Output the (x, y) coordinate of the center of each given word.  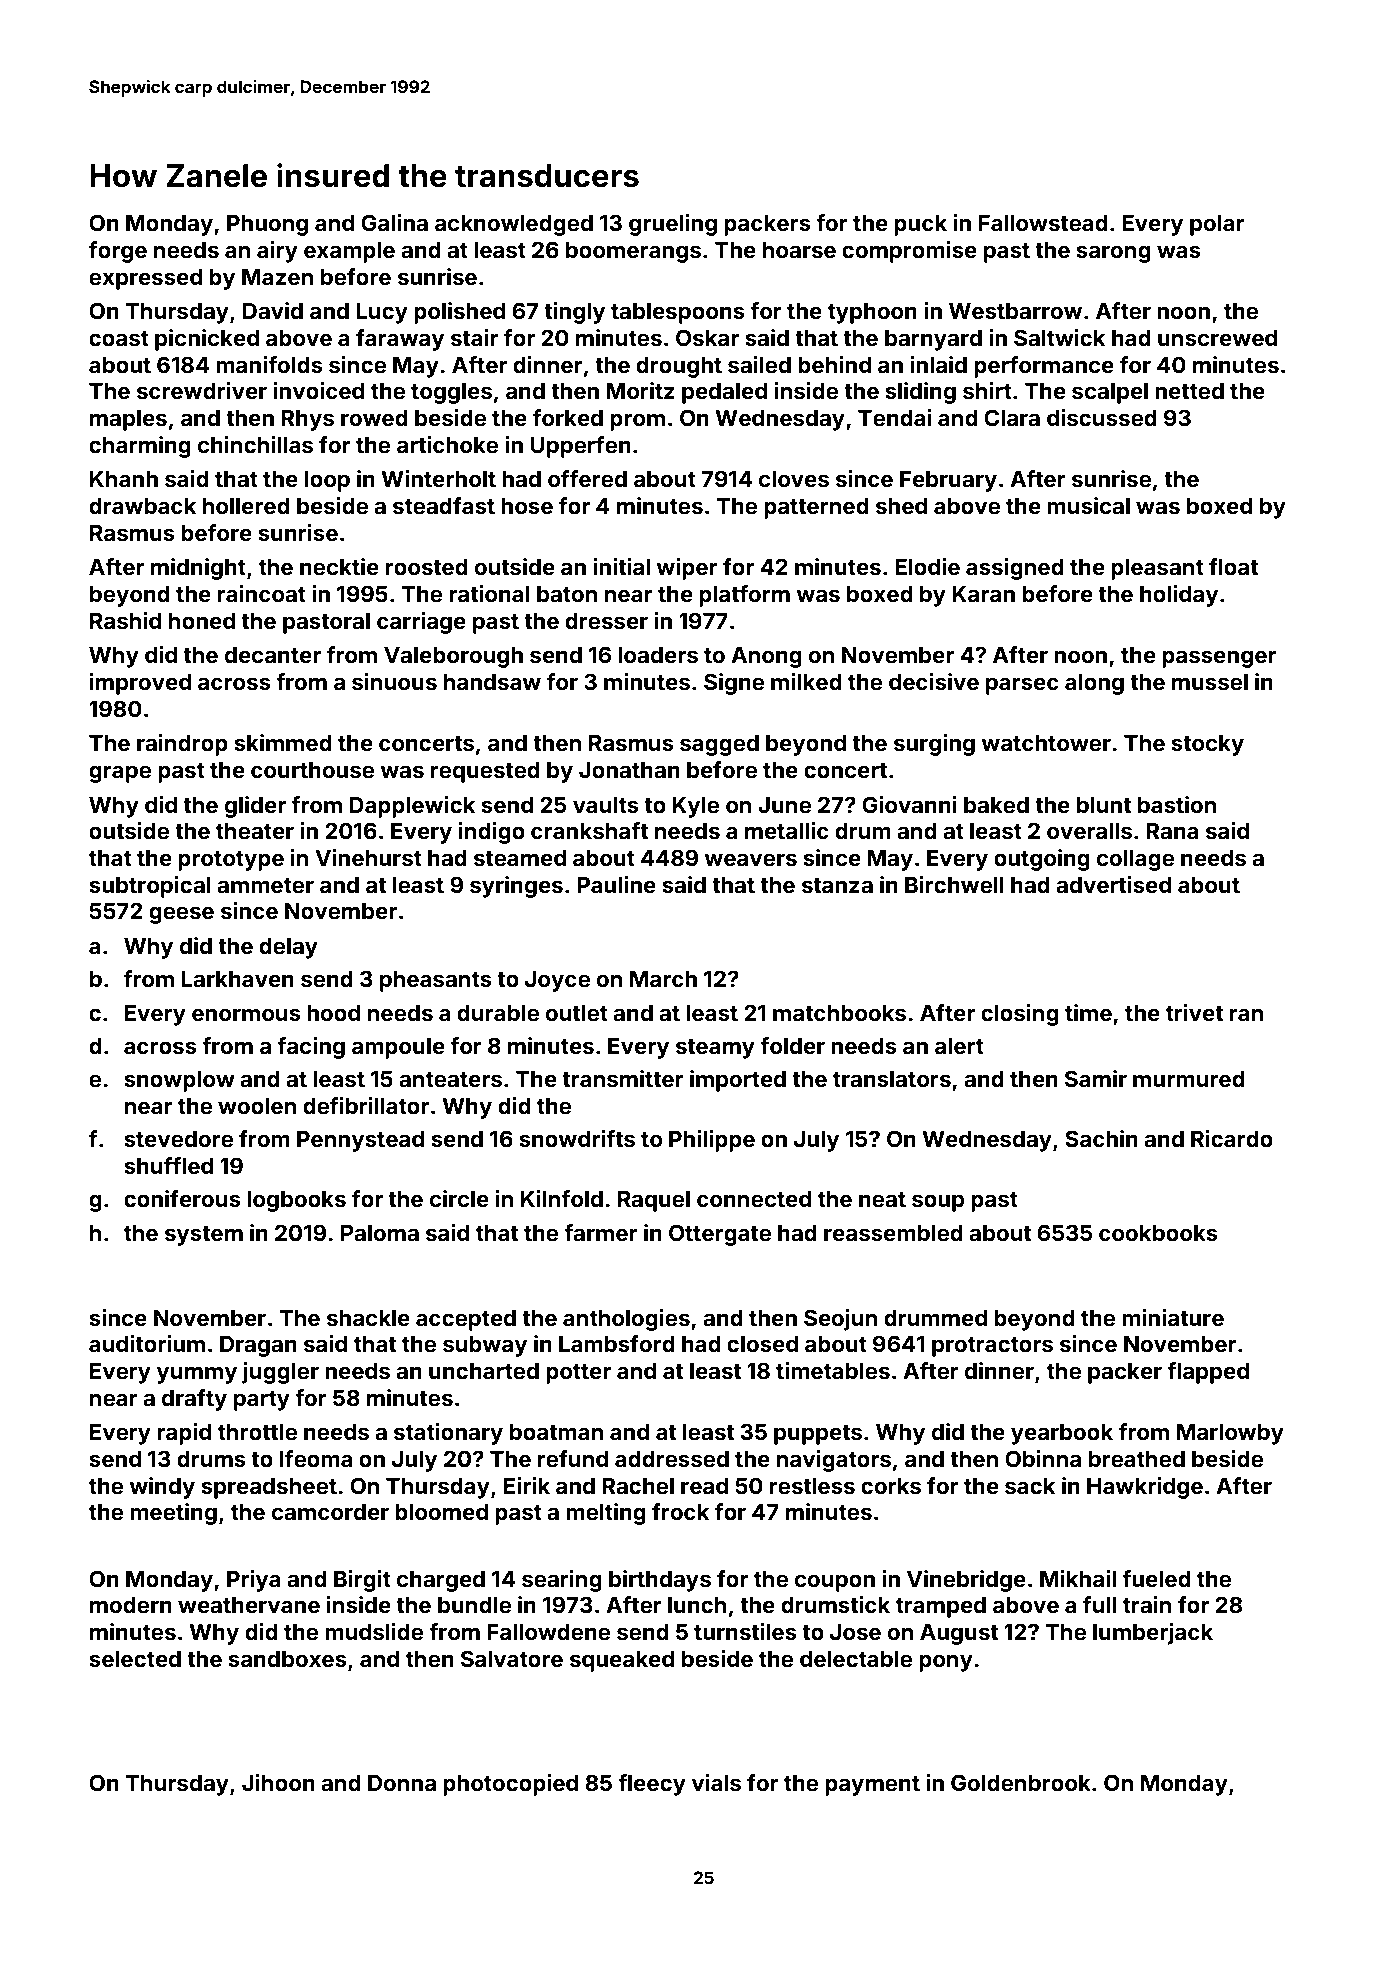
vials (716, 1782)
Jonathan (629, 770)
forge (118, 252)
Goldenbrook (1021, 1782)
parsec (1022, 686)
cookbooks (1158, 1233)
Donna (402, 1782)
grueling (673, 225)
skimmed (283, 742)
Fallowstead (1043, 223)
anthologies (626, 1320)
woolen (257, 1106)
